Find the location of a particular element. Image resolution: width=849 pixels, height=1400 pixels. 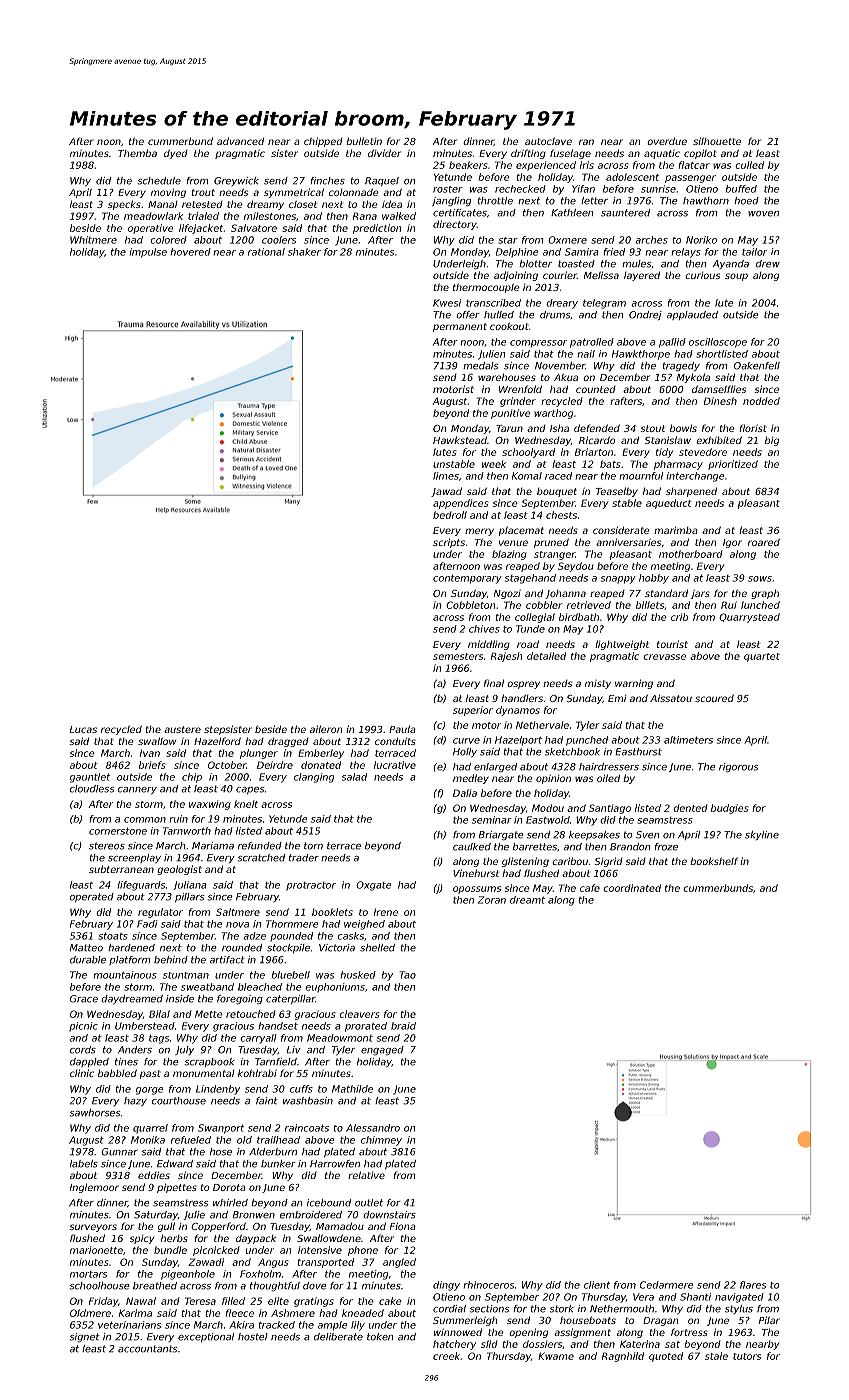

impulse is located at coordinates (148, 253).
